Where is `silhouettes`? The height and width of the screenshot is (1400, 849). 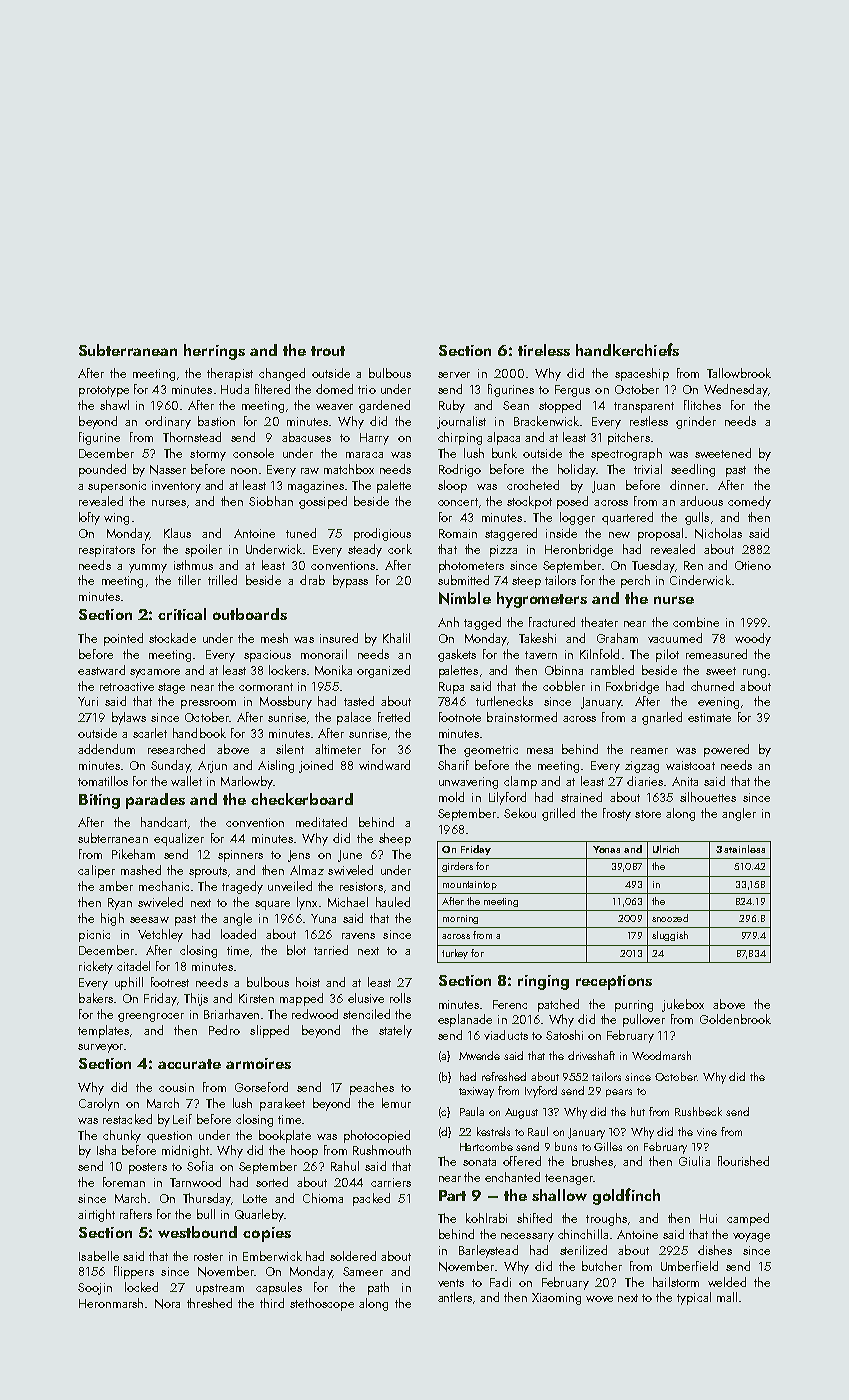 silhouettes is located at coordinates (708, 797).
